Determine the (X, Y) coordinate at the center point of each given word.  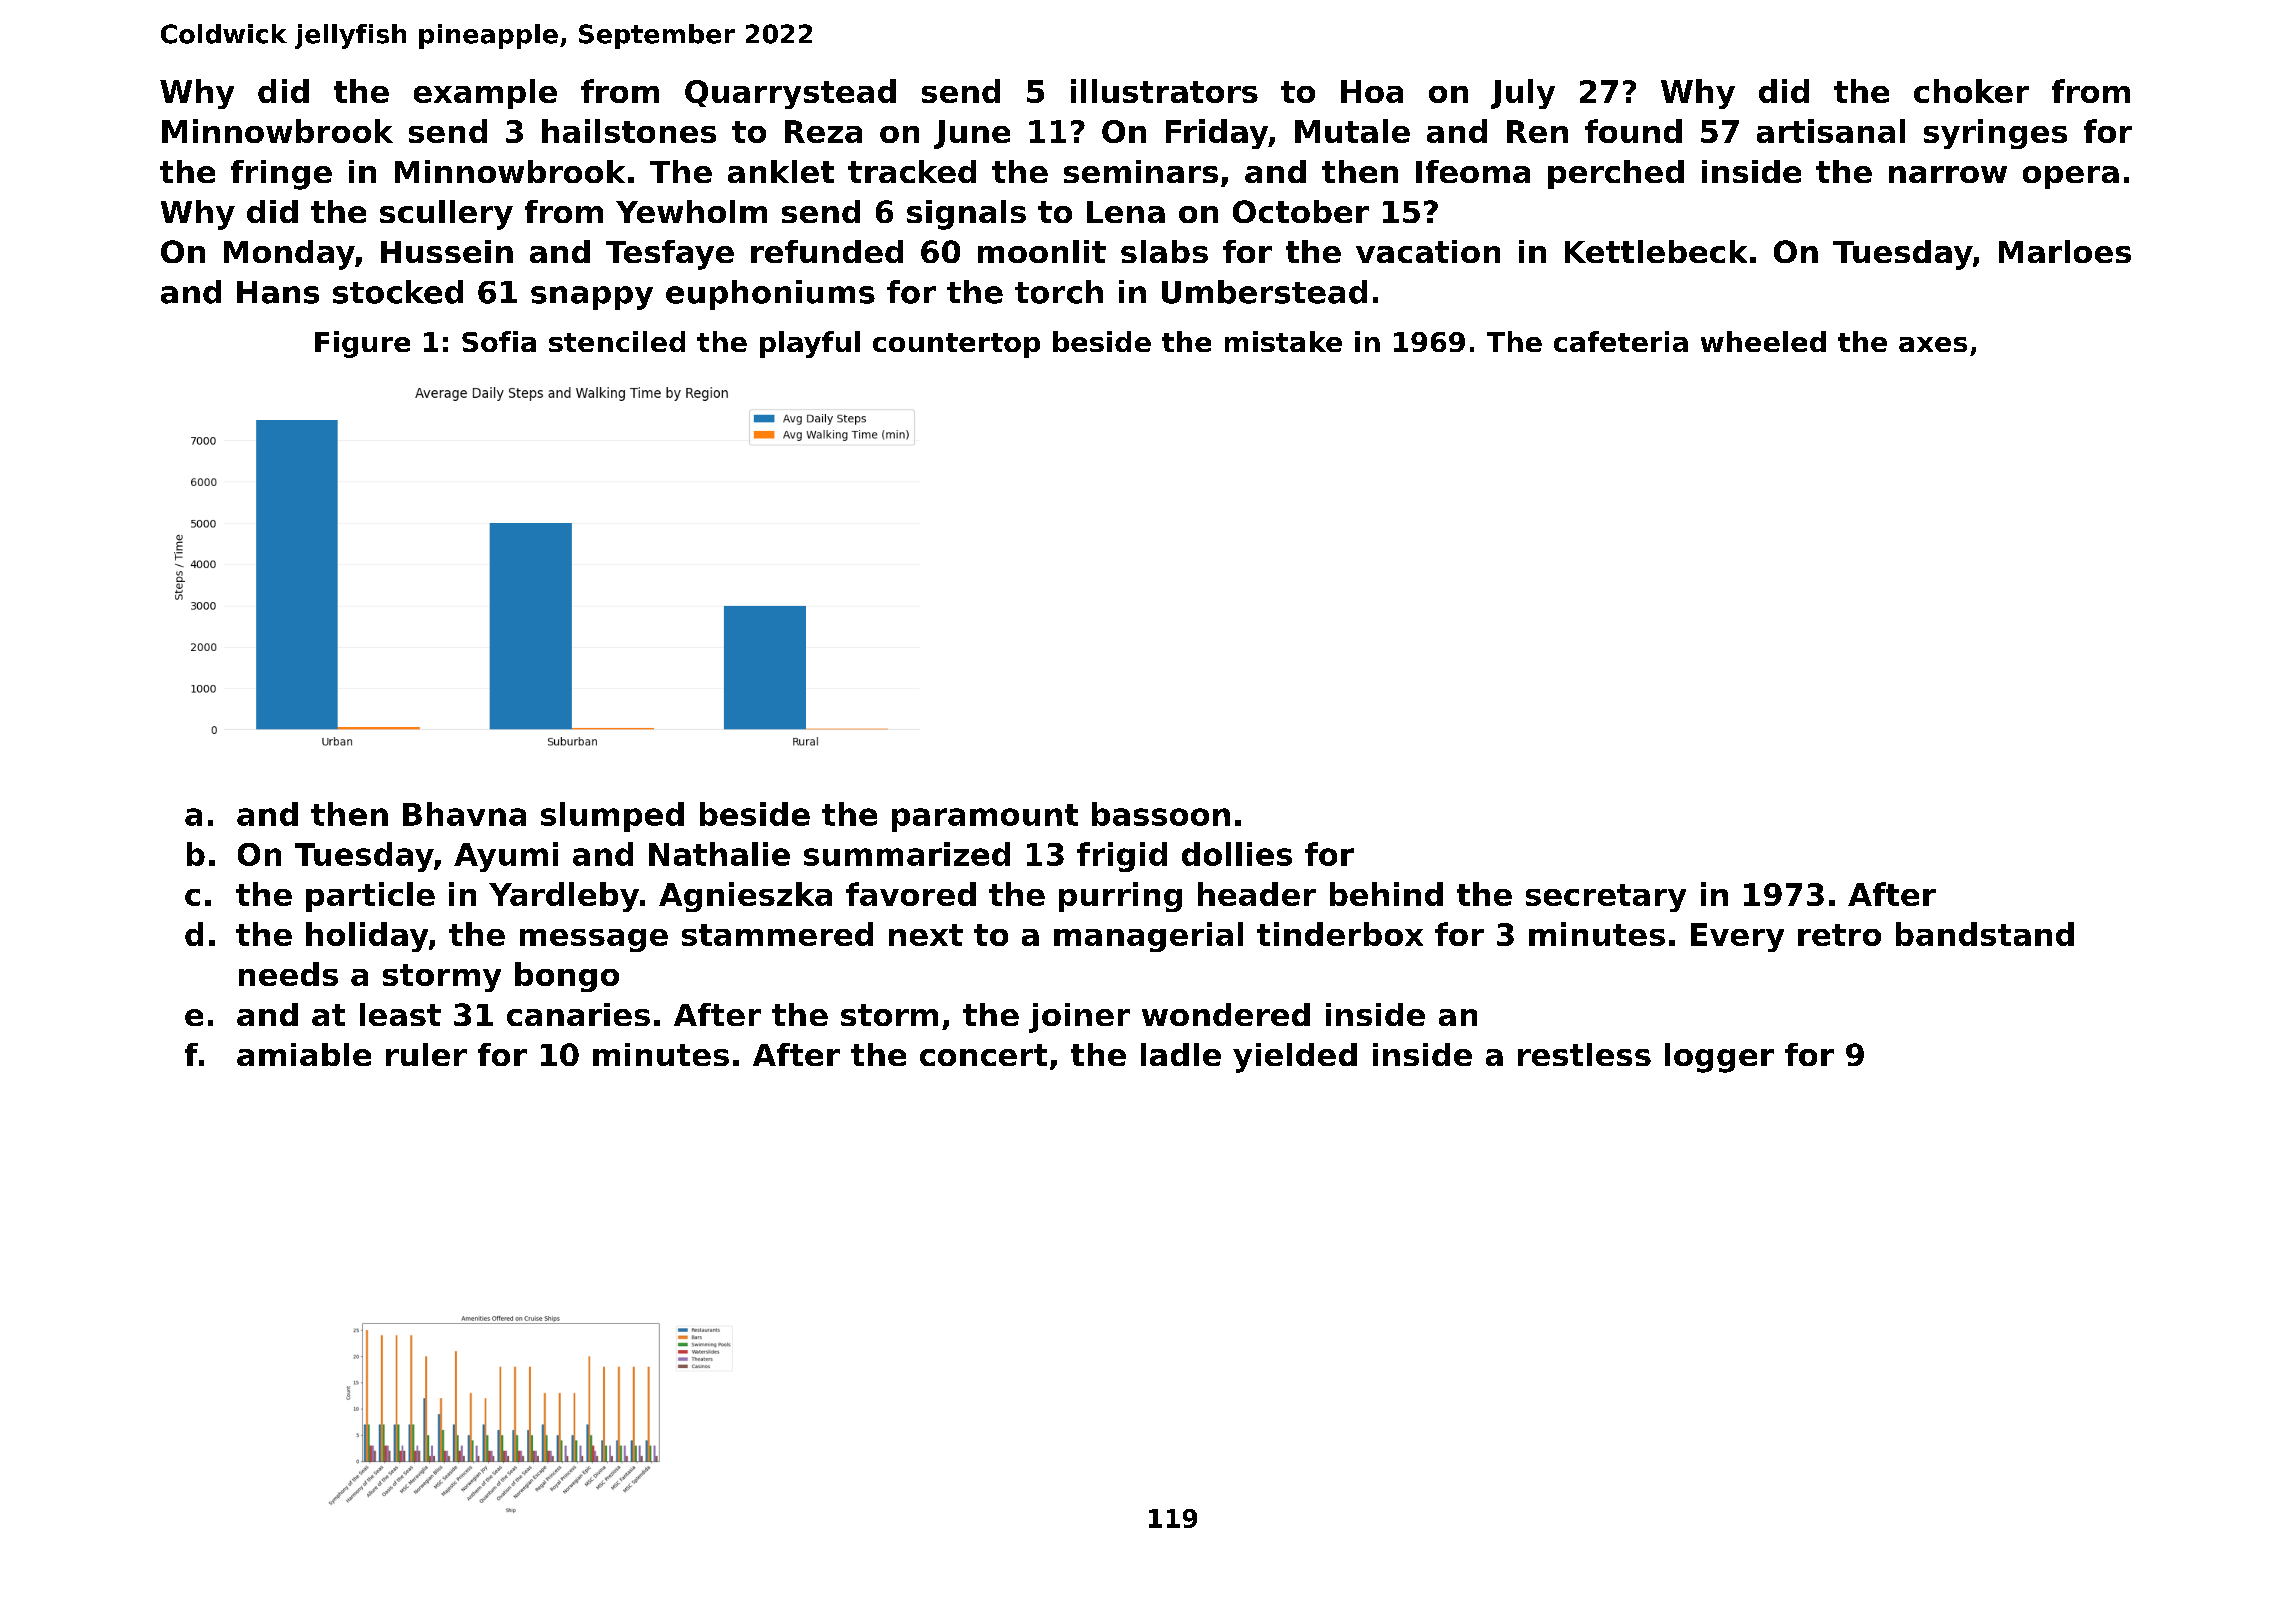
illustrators (1164, 91)
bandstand (1985, 934)
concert (983, 1055)
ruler (426, 1054)
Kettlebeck (1656, 251)
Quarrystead (790, 94)
